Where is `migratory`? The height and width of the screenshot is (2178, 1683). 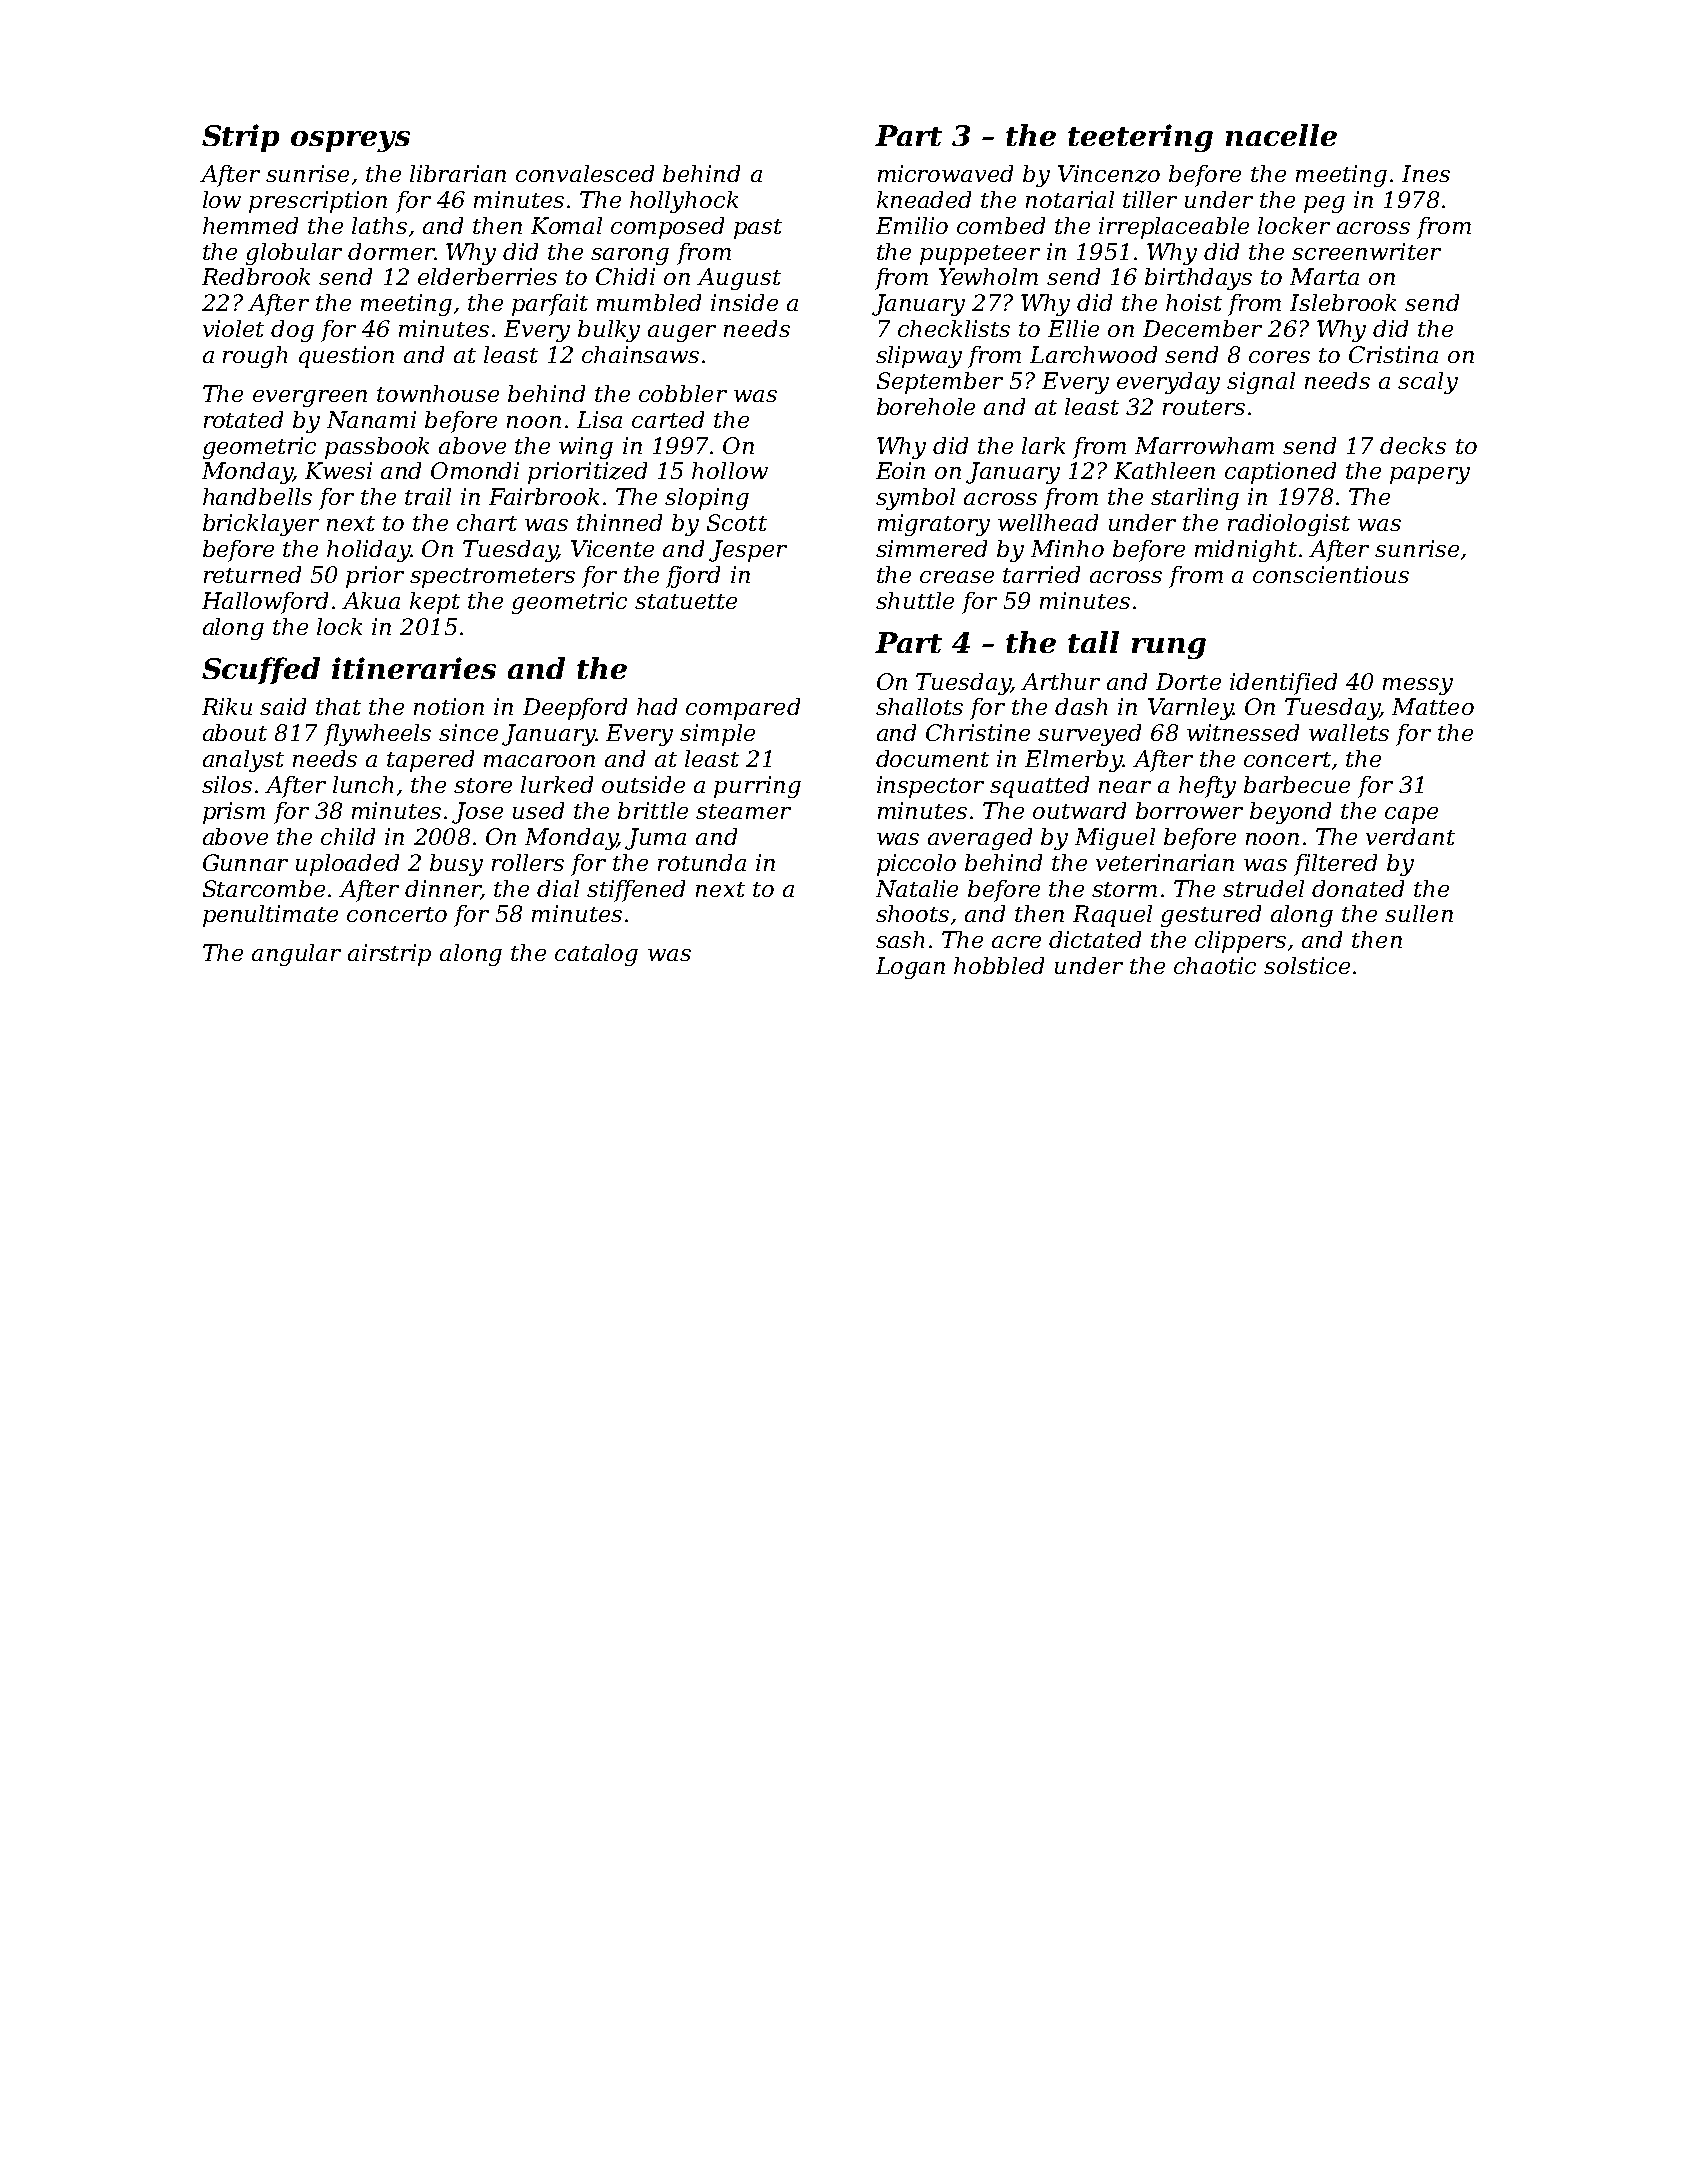
migratory is located at coordinates (934, 525).
